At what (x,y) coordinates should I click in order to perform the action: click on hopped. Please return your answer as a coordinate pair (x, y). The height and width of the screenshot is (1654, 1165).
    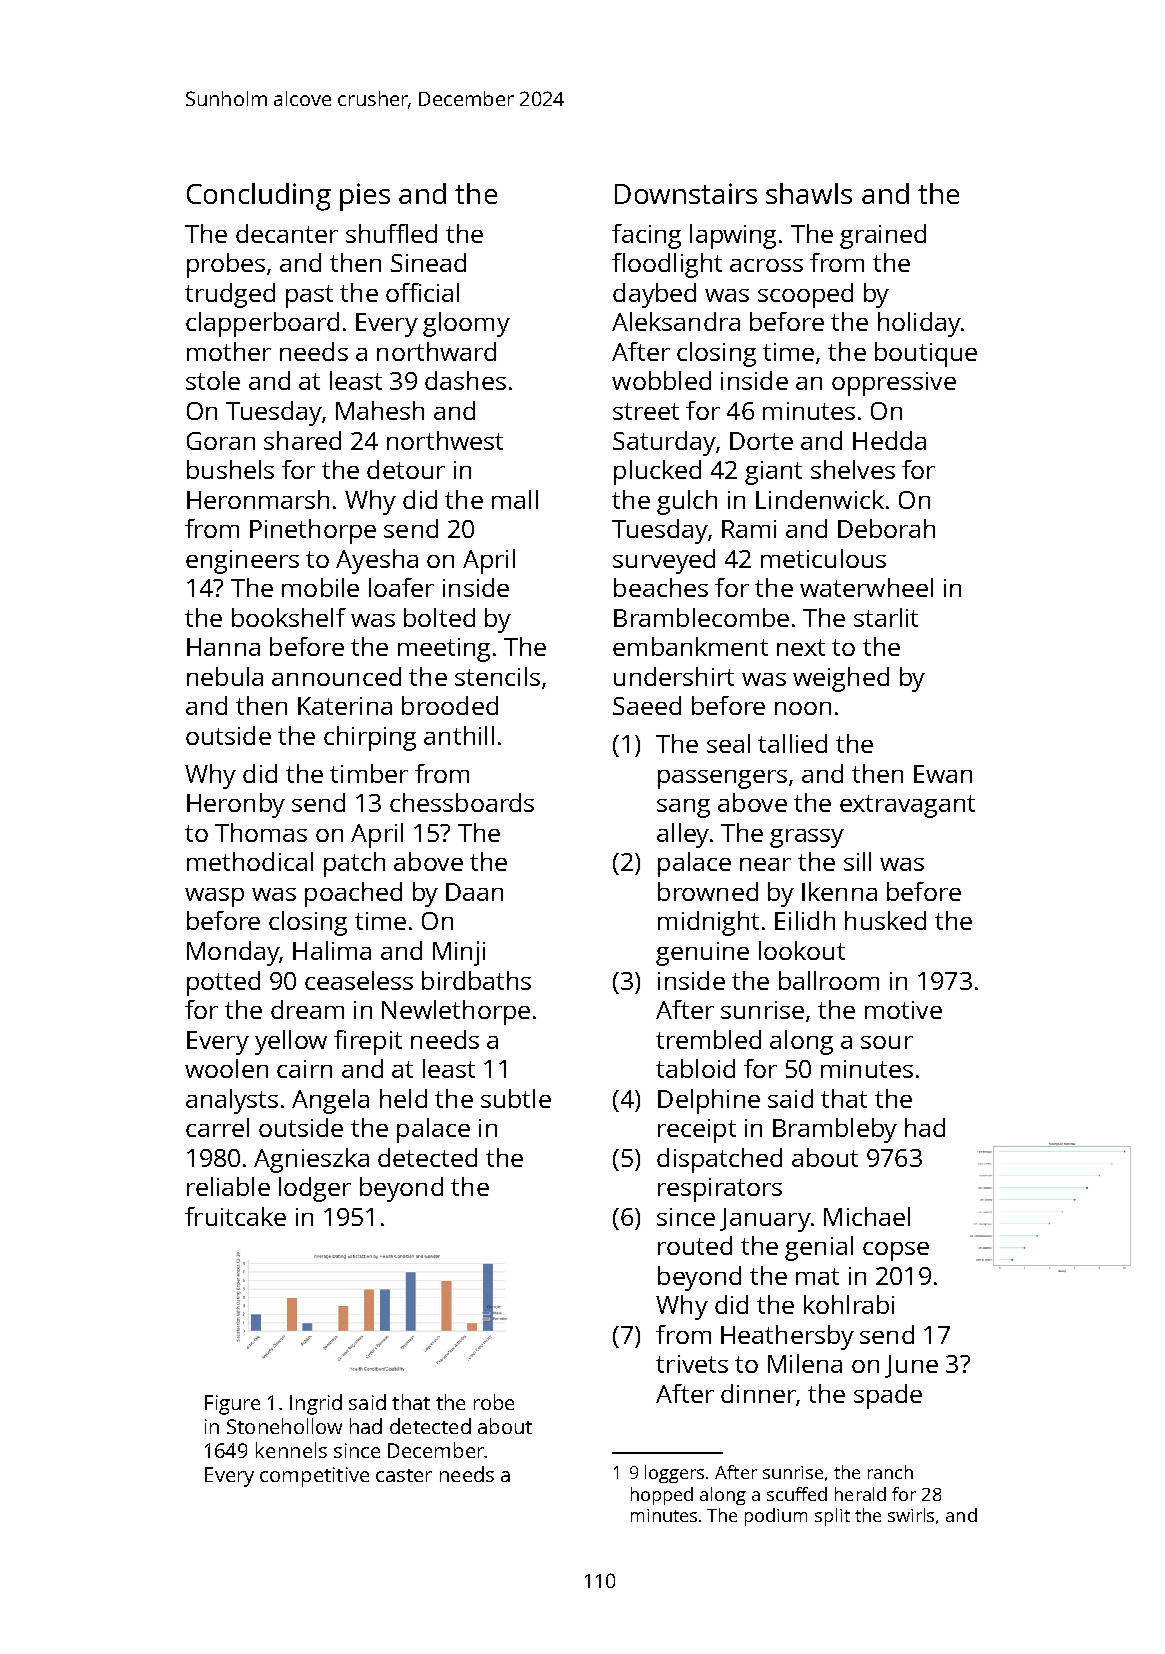
    Looking at the image, I should click on (662, 1496).
